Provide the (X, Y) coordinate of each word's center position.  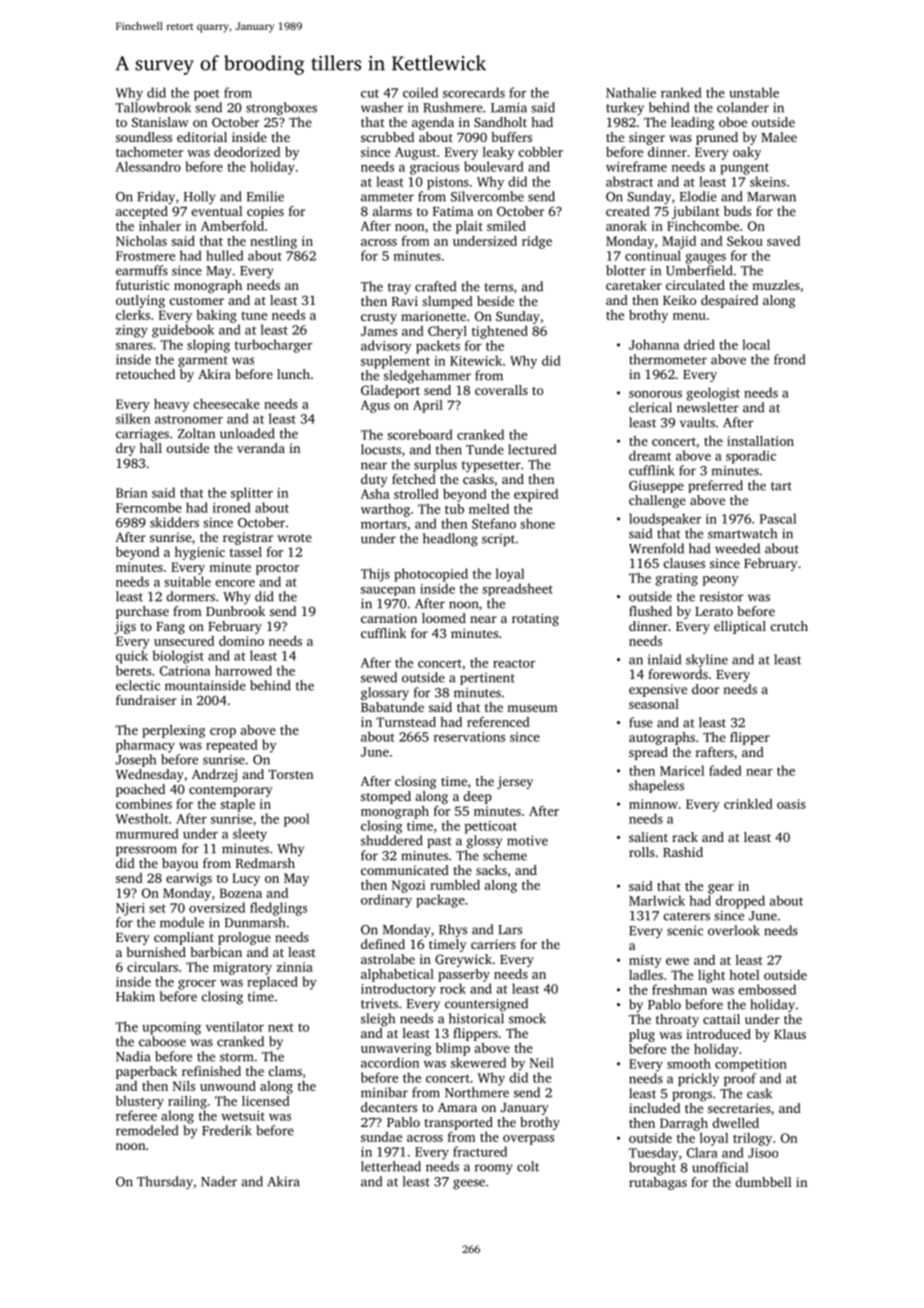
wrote (294, 538)
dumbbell (763, 1182)
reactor (514, 663)
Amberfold (232, 226)
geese (469, 1184)
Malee (779, 137)
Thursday (165, 1183)
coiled (420, 92)
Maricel (682, 770)
